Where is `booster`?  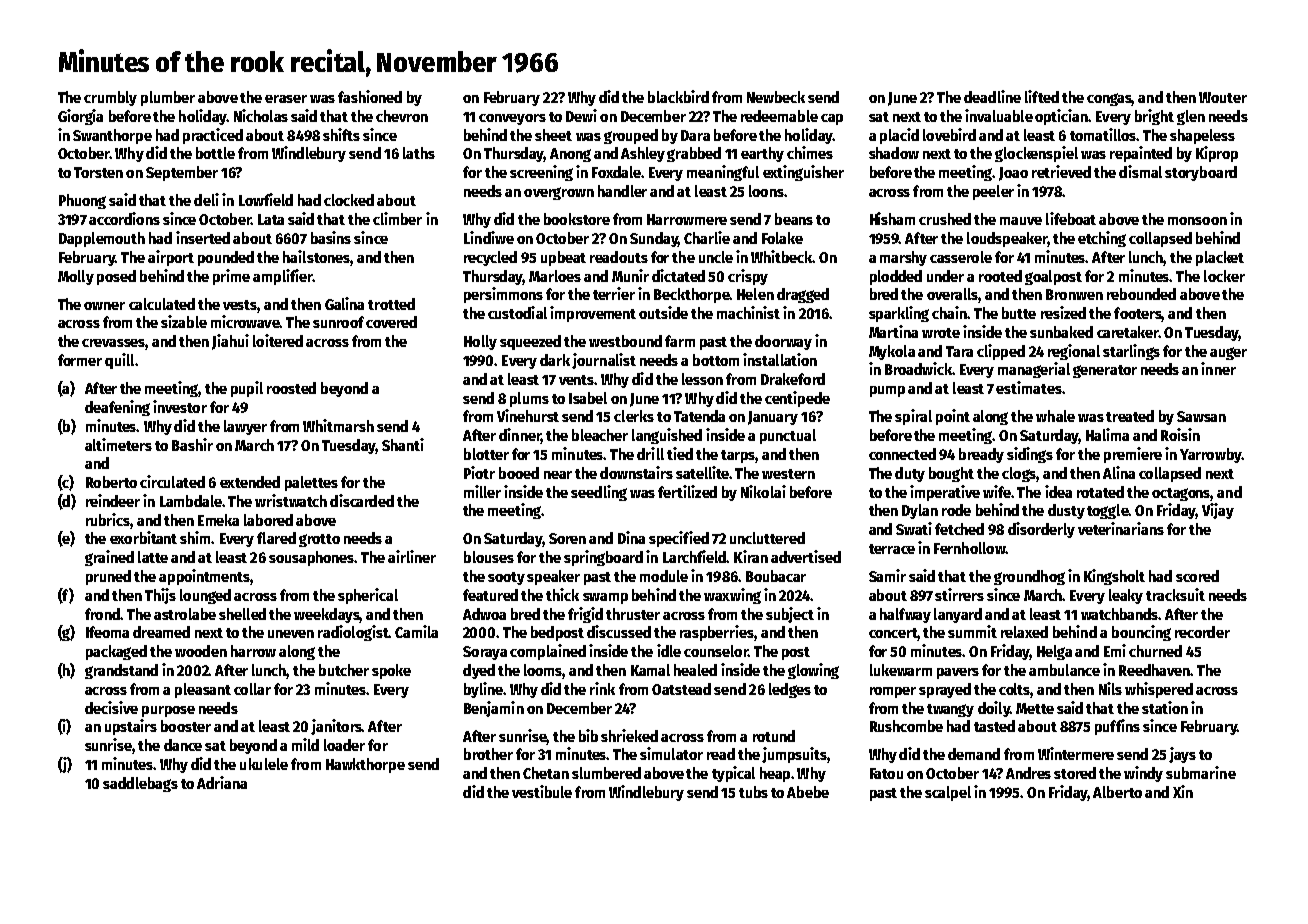
booster is located at coordinates (186, 726).
